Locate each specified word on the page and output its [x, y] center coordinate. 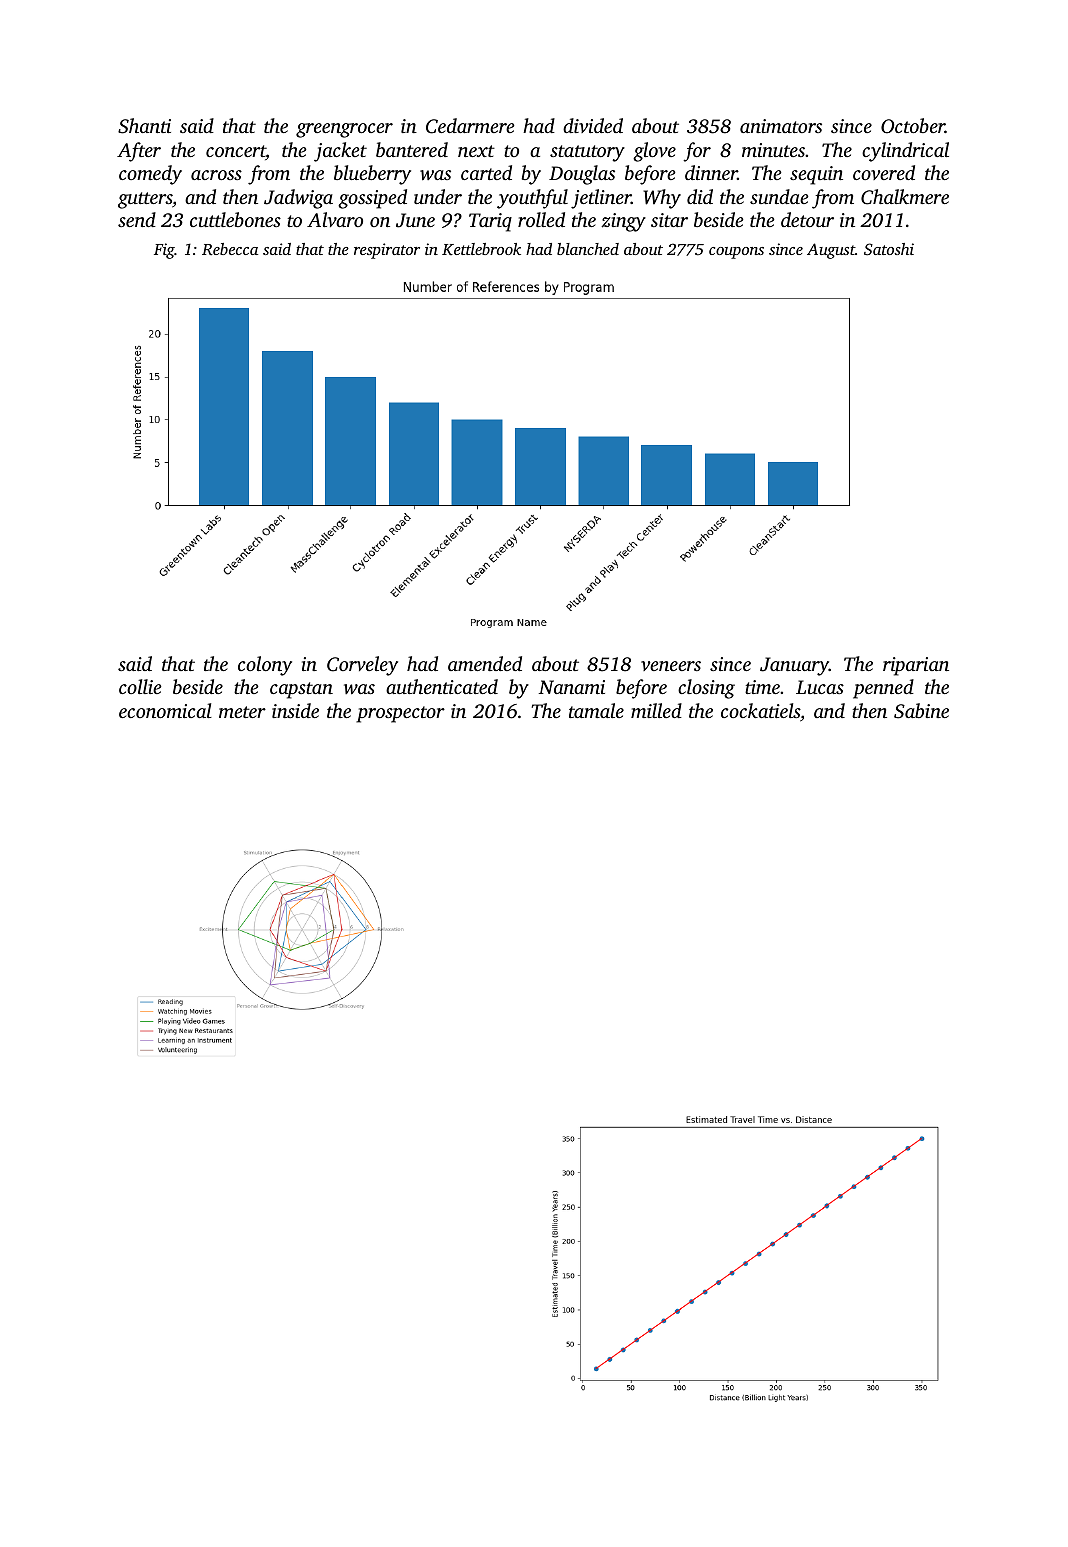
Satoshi [889, 249]
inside [295, 710]
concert [236, 152]
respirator [387, 251]
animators [781, 126]
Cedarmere [470, 126]
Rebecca [230, 249]
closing [706, 689]
